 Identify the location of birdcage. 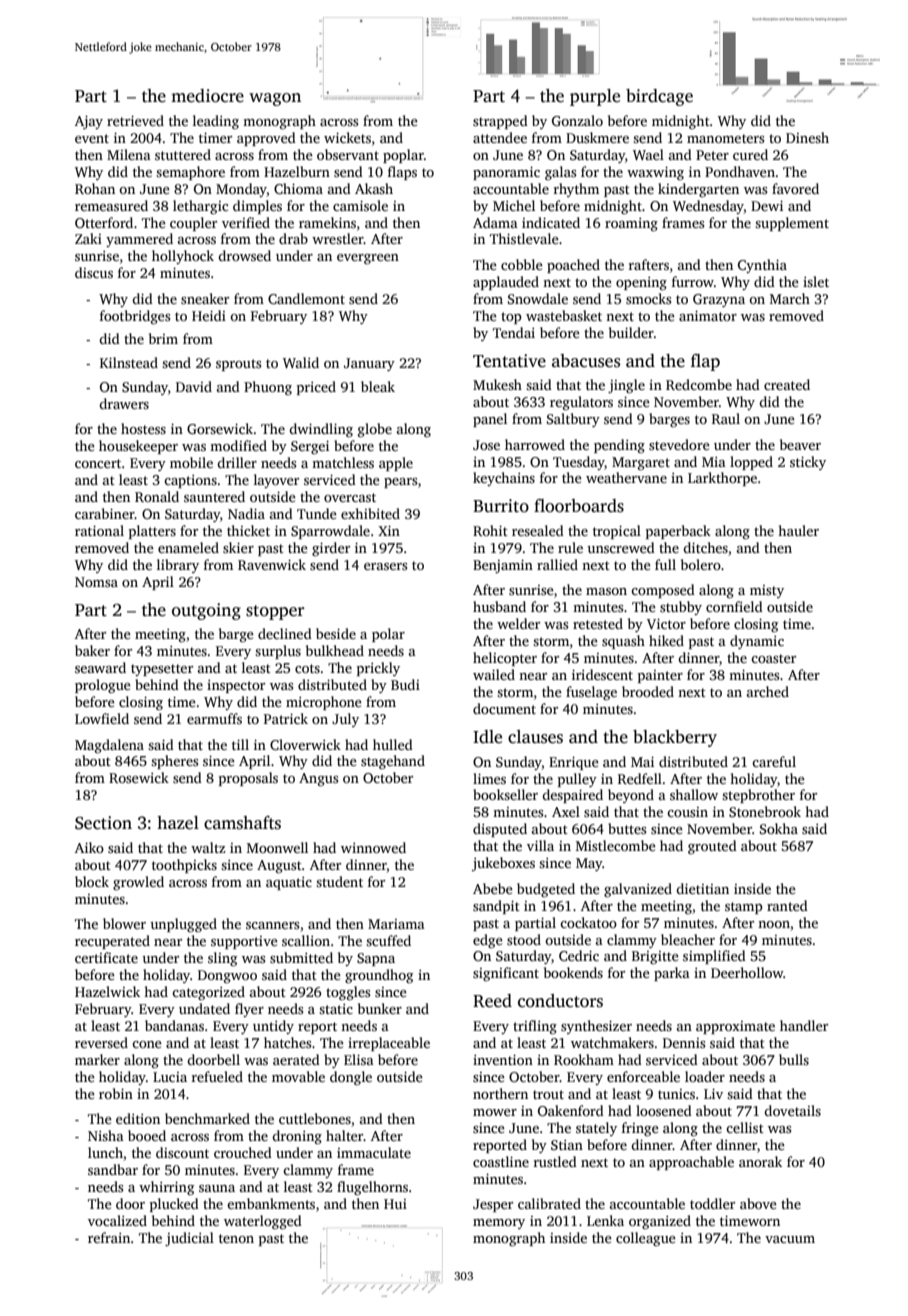
(659, 97).
